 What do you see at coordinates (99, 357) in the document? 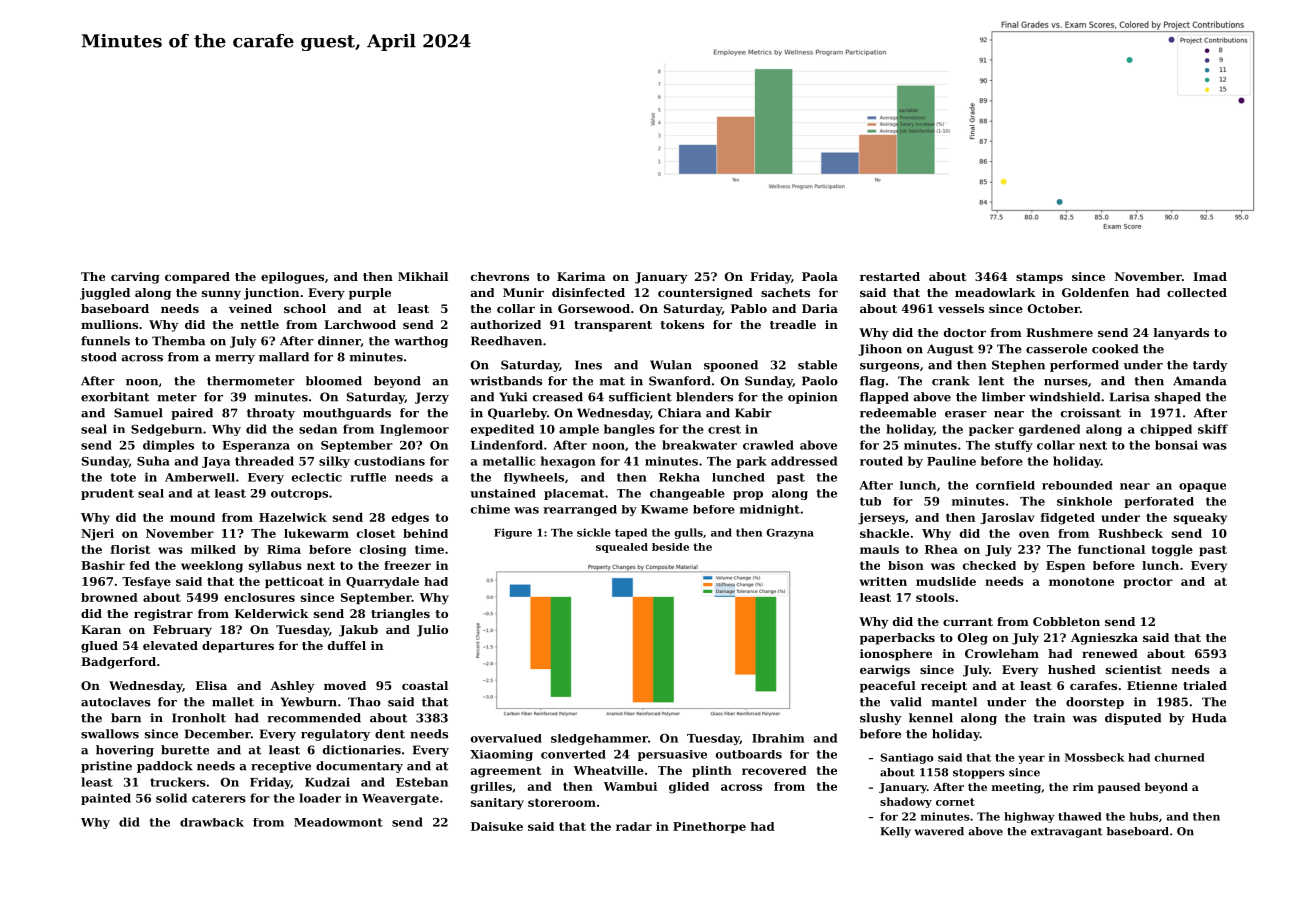
I see `stood` at bounding box center [99, 357].
